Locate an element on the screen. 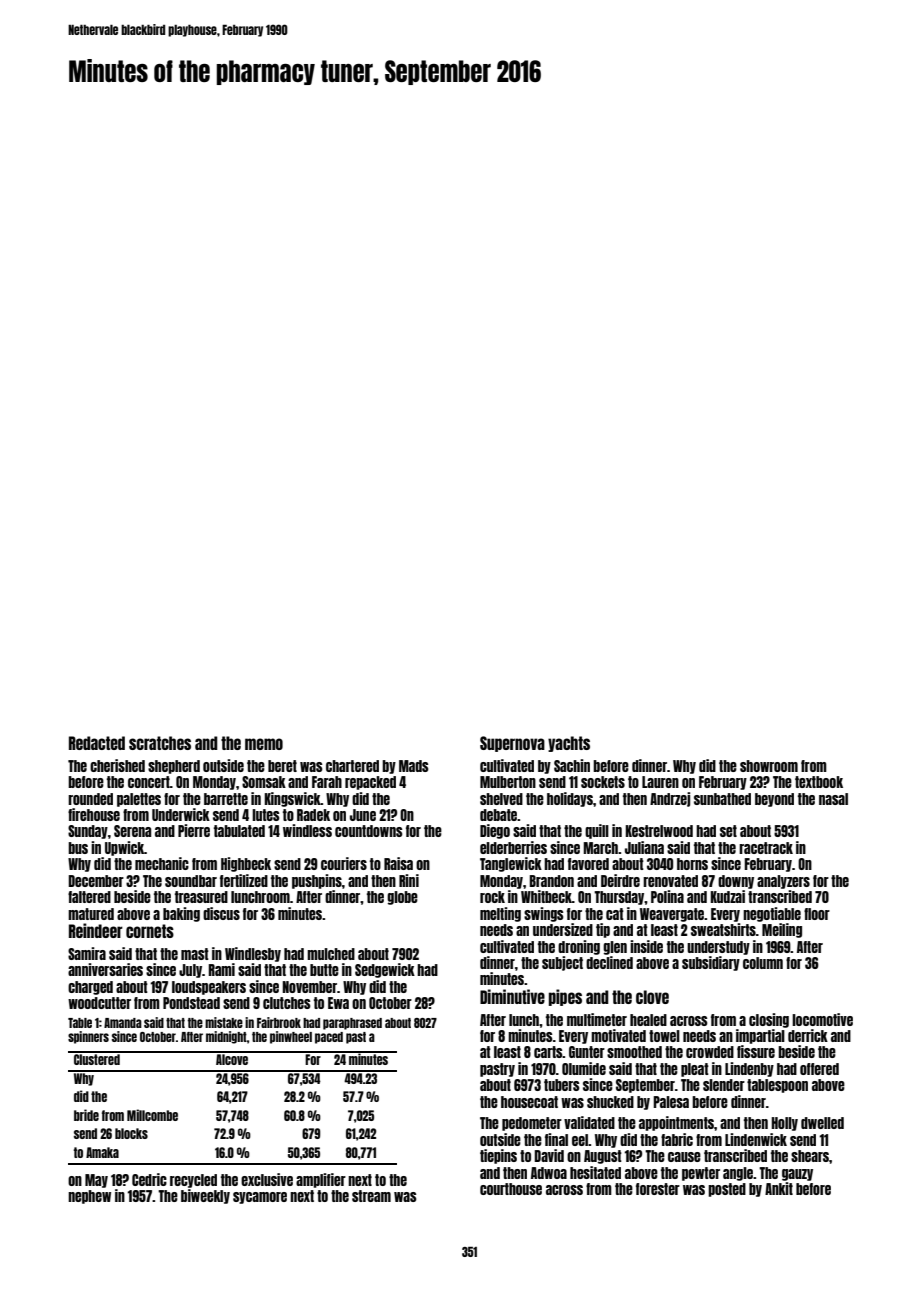  Underwick is located at coordinates (181, 814).
